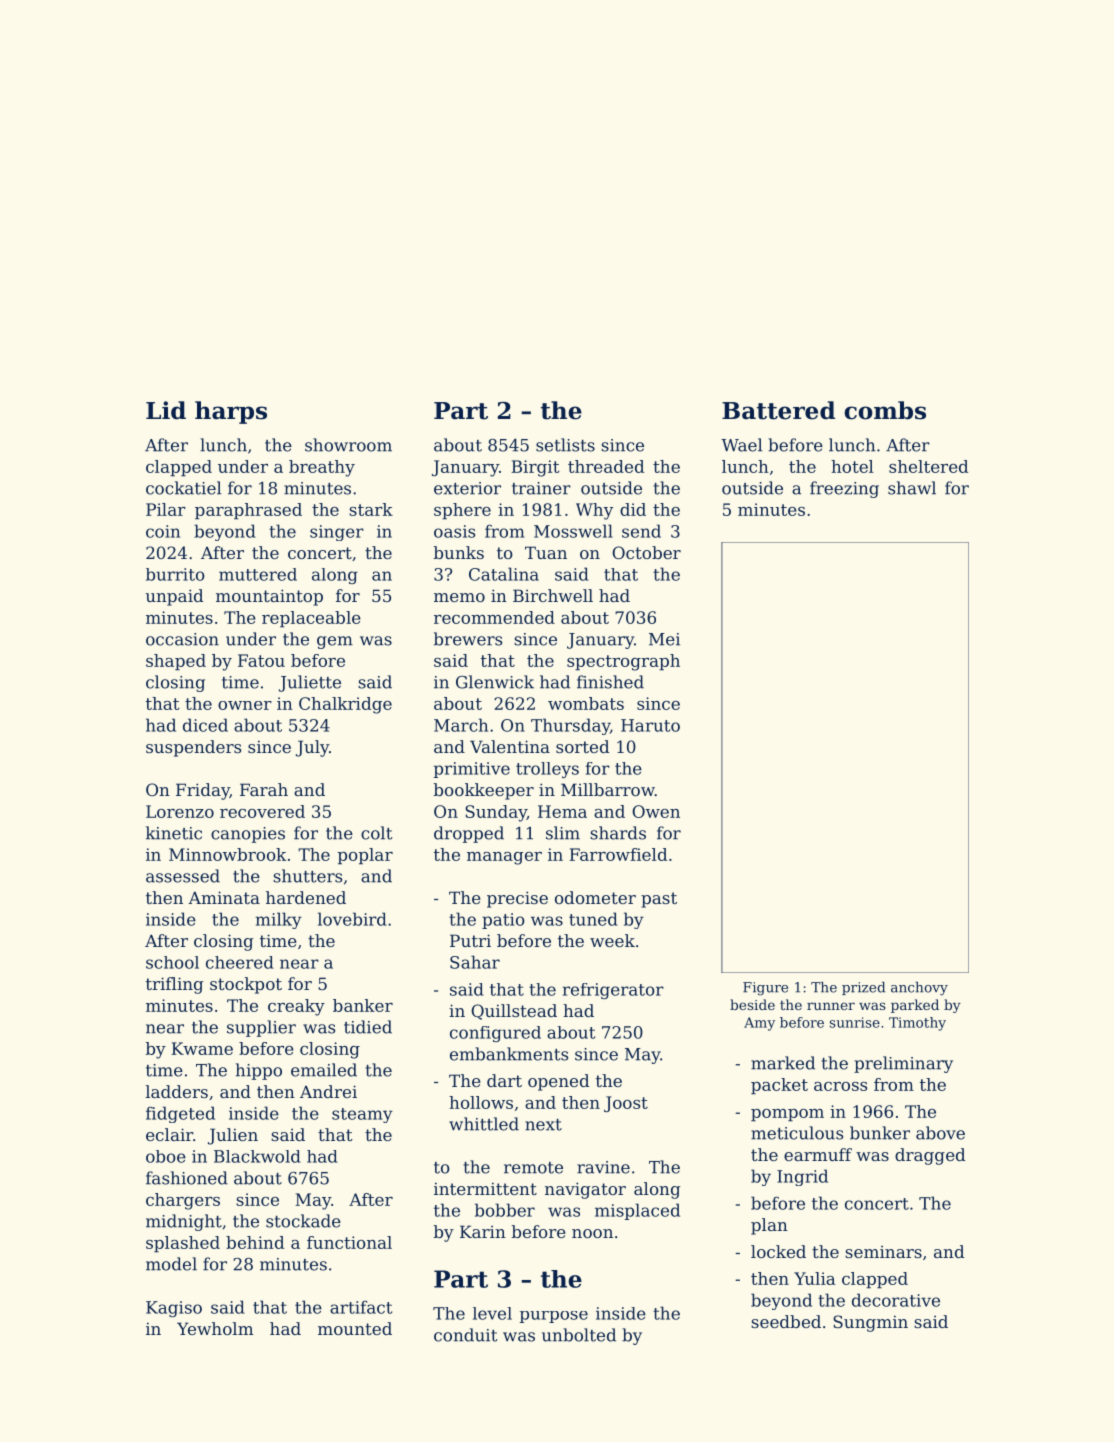 The height and width of the image is (1442, 1114). What do you see at coordinates (565, 445) in the image?
I see `setlists` at bounding box center [565, 445].
